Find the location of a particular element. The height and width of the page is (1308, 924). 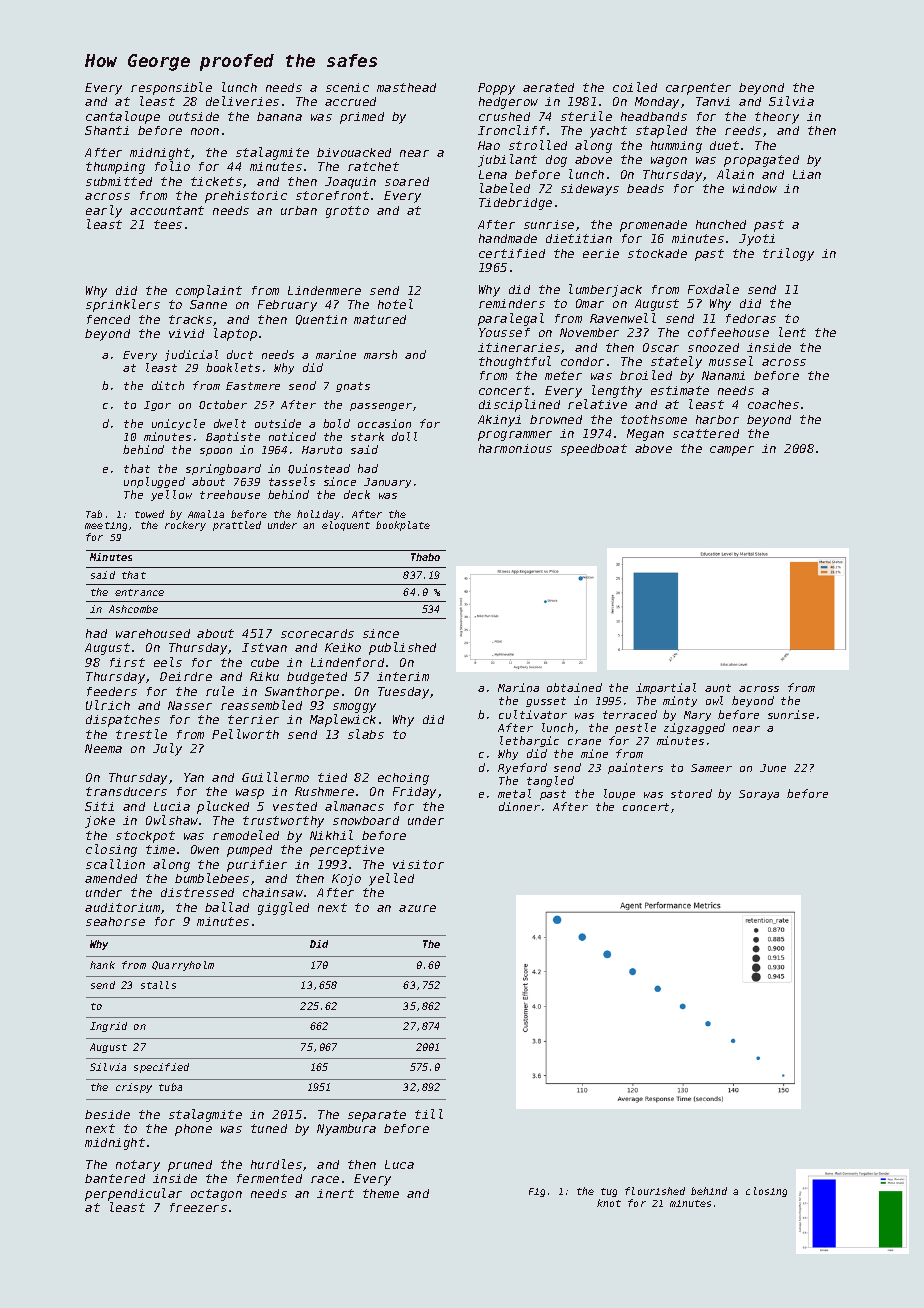

impartial is located at coordinates (666, 688).
